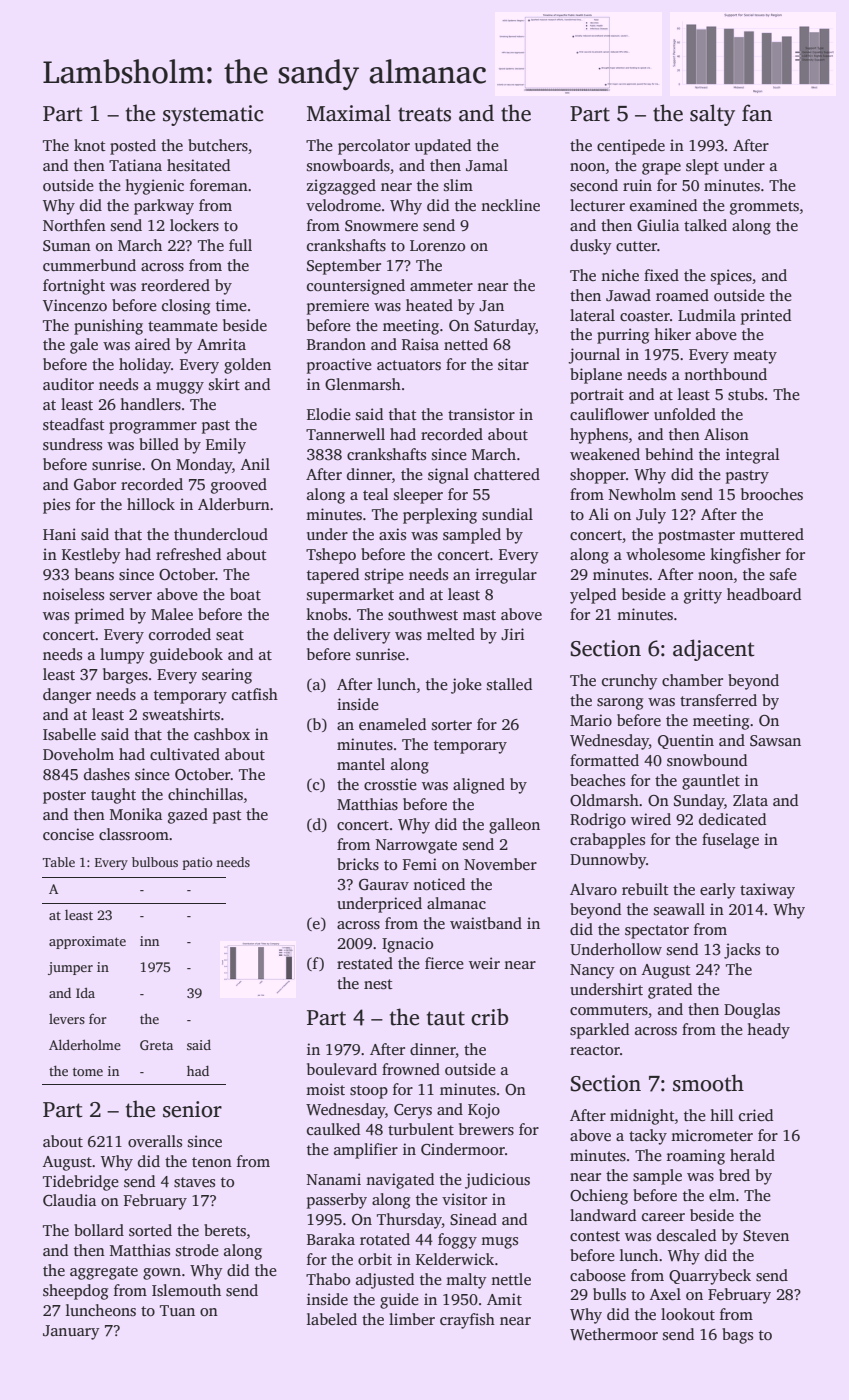 The image size is (849, 1400). Describe the element at coordinates (609, 414) in the screenshot. I see `cauliflower` at that location.
